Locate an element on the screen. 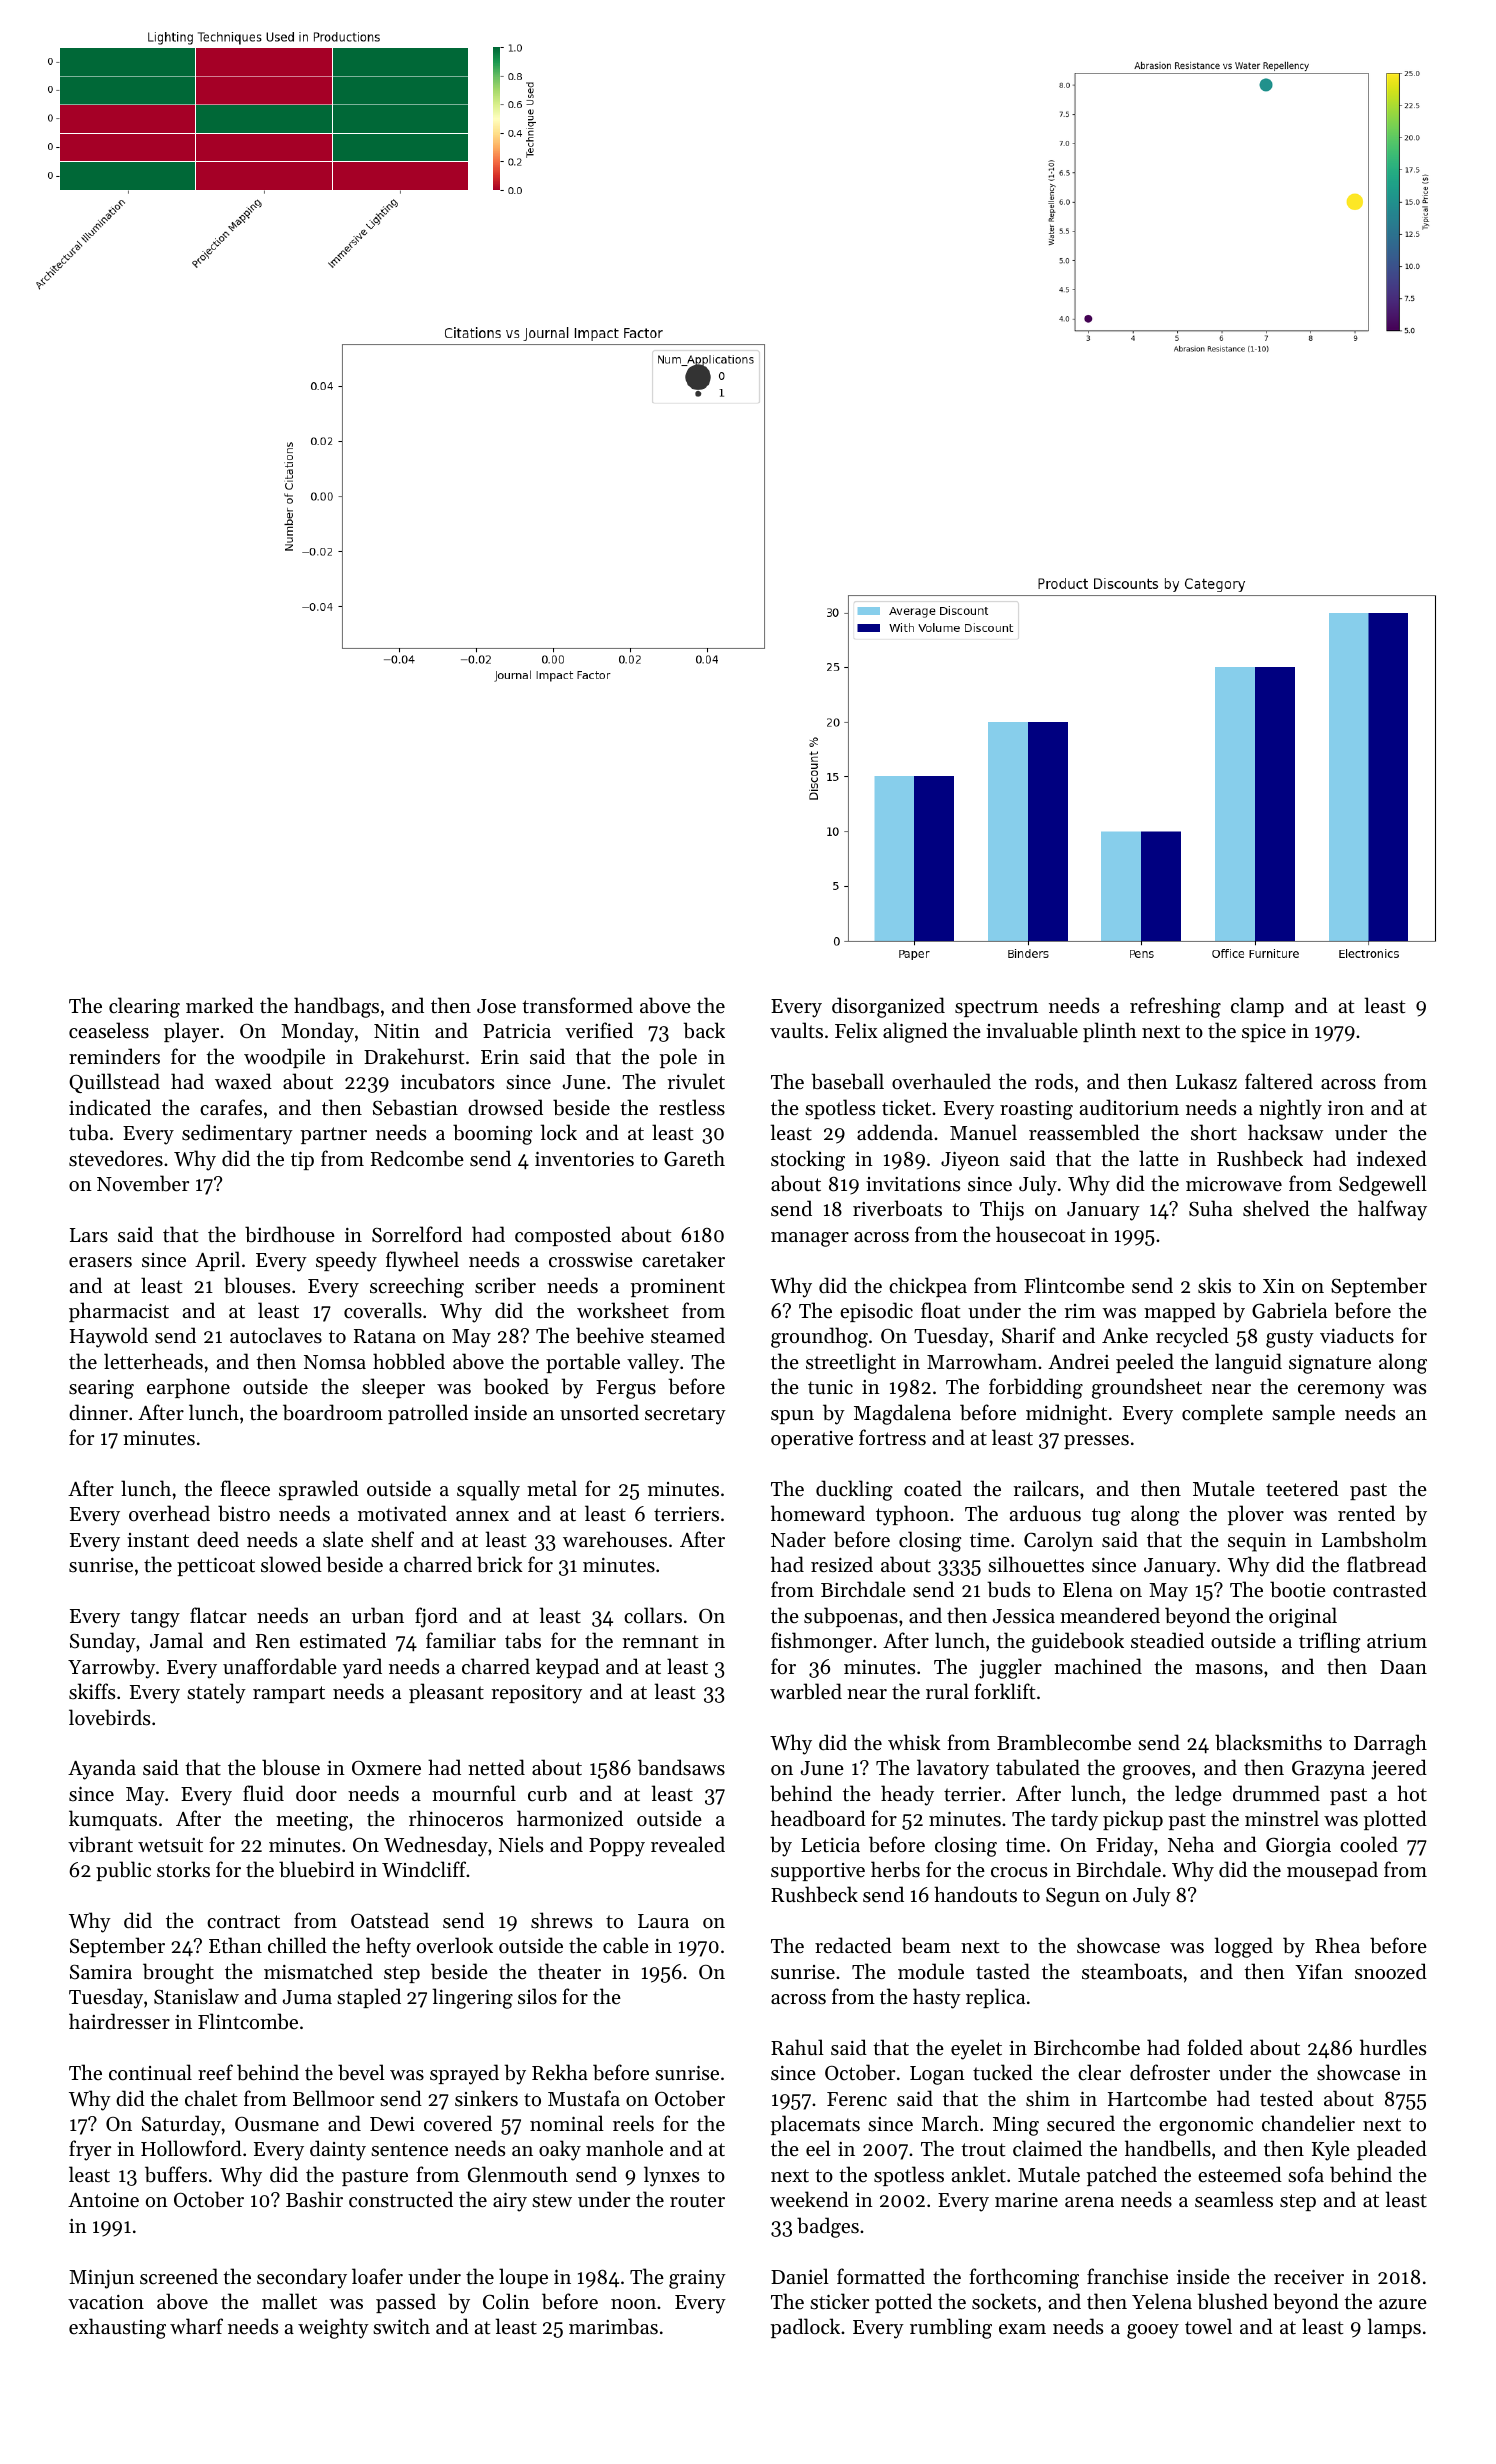  exhausting is located at coordinates (117, 2328).
